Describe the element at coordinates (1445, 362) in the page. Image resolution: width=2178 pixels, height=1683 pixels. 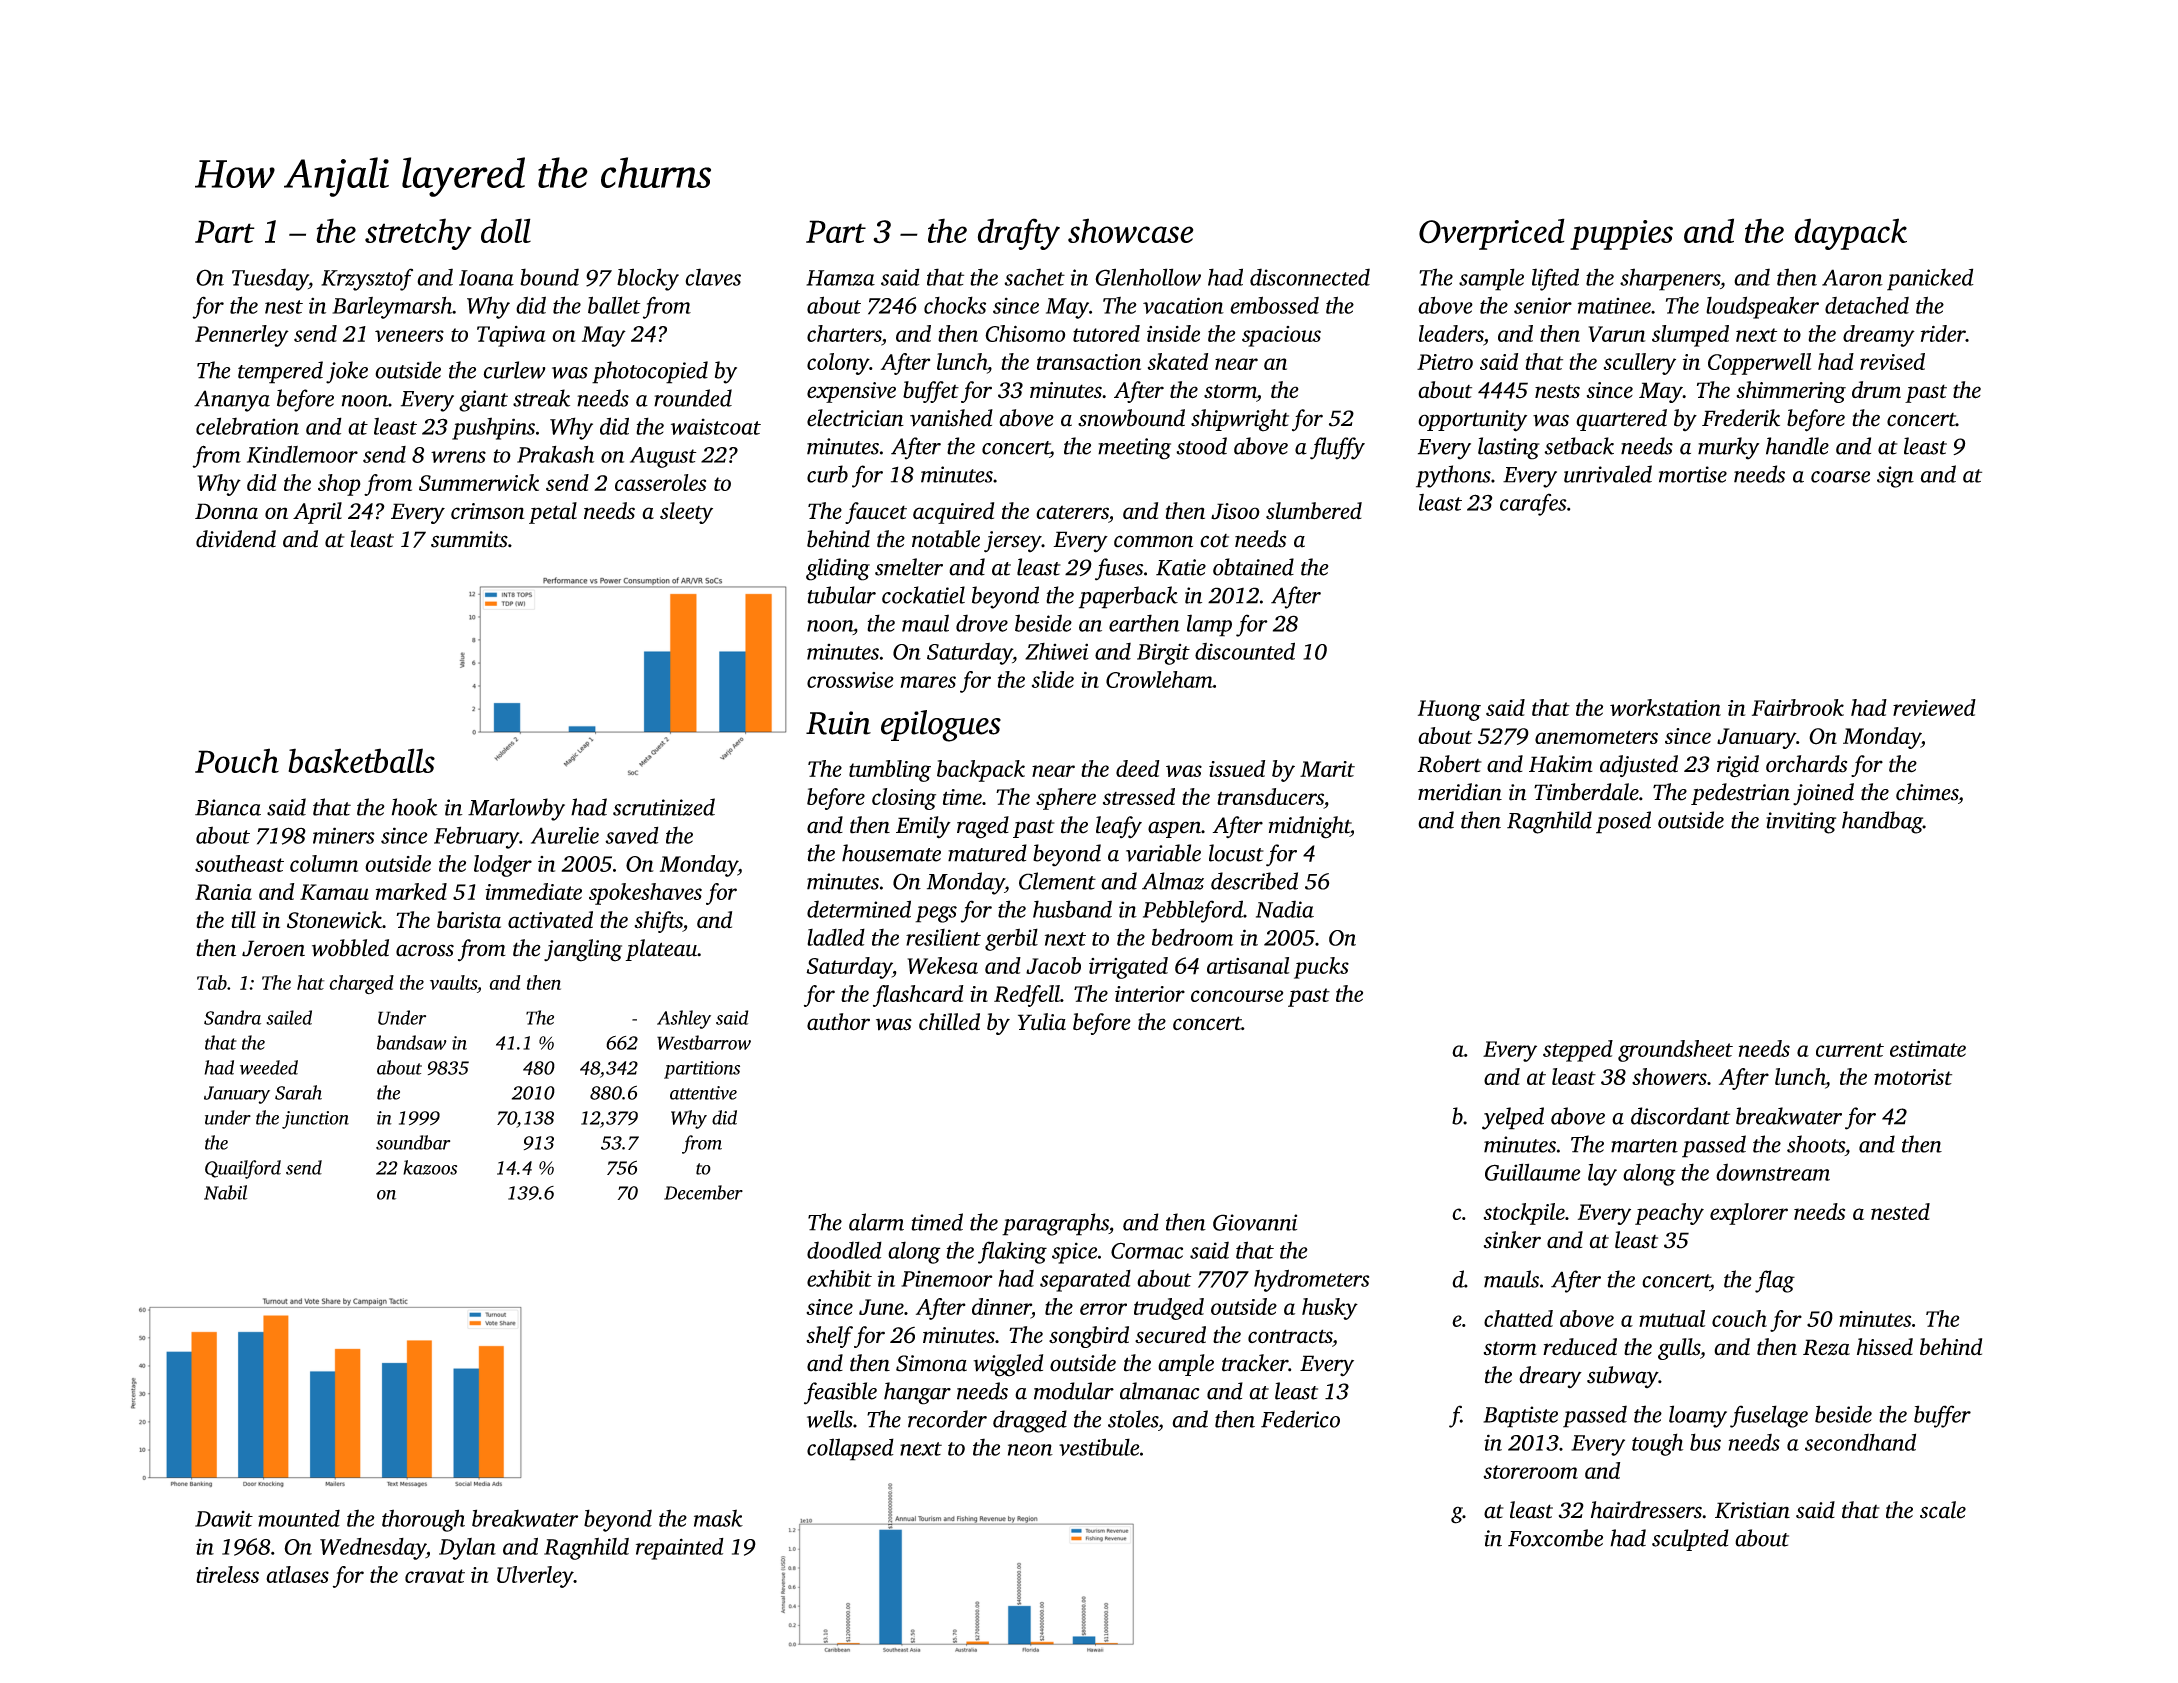
I see `Pietro` at that location.
